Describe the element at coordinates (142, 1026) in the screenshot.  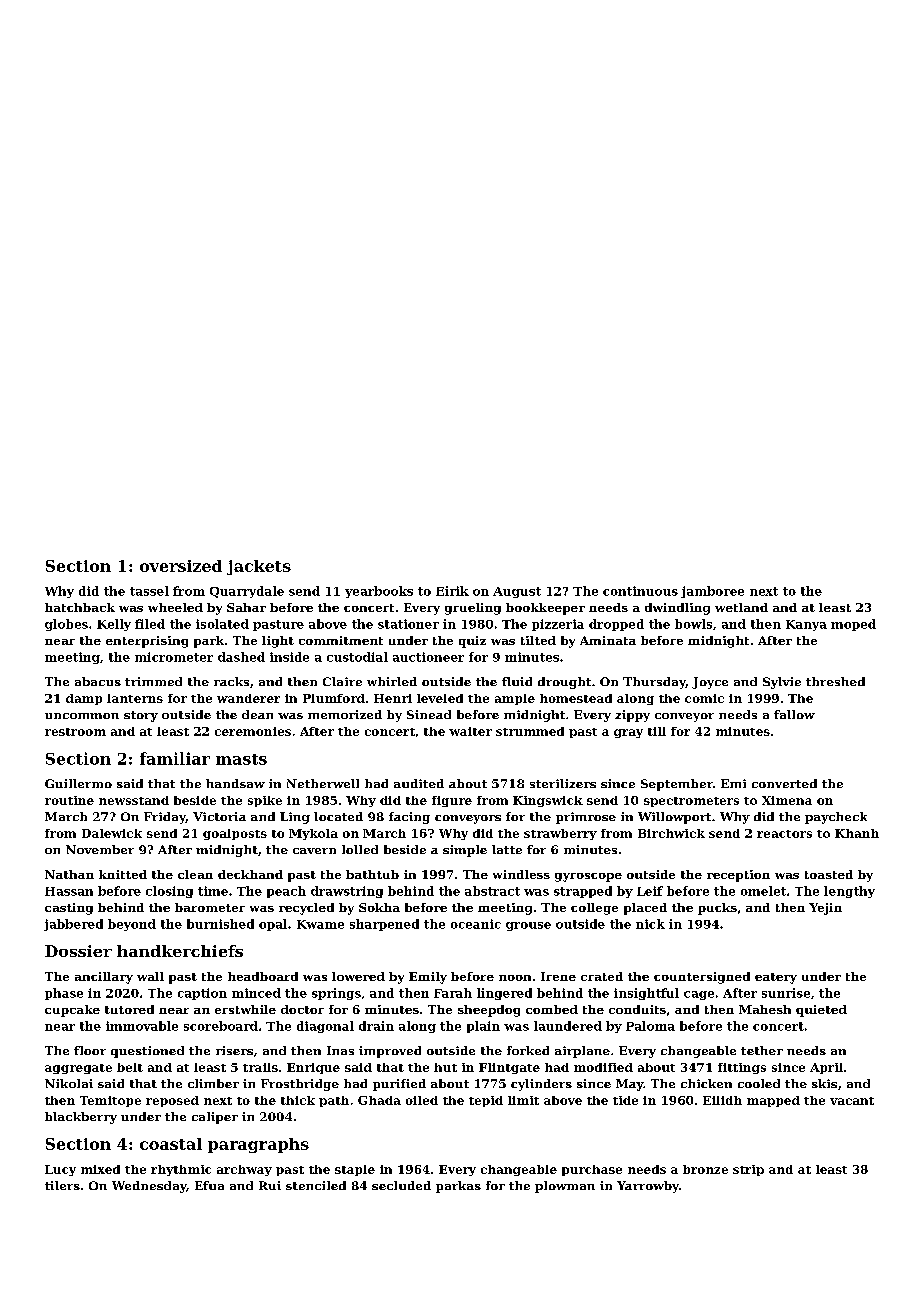
I see `immovable` at that location.
